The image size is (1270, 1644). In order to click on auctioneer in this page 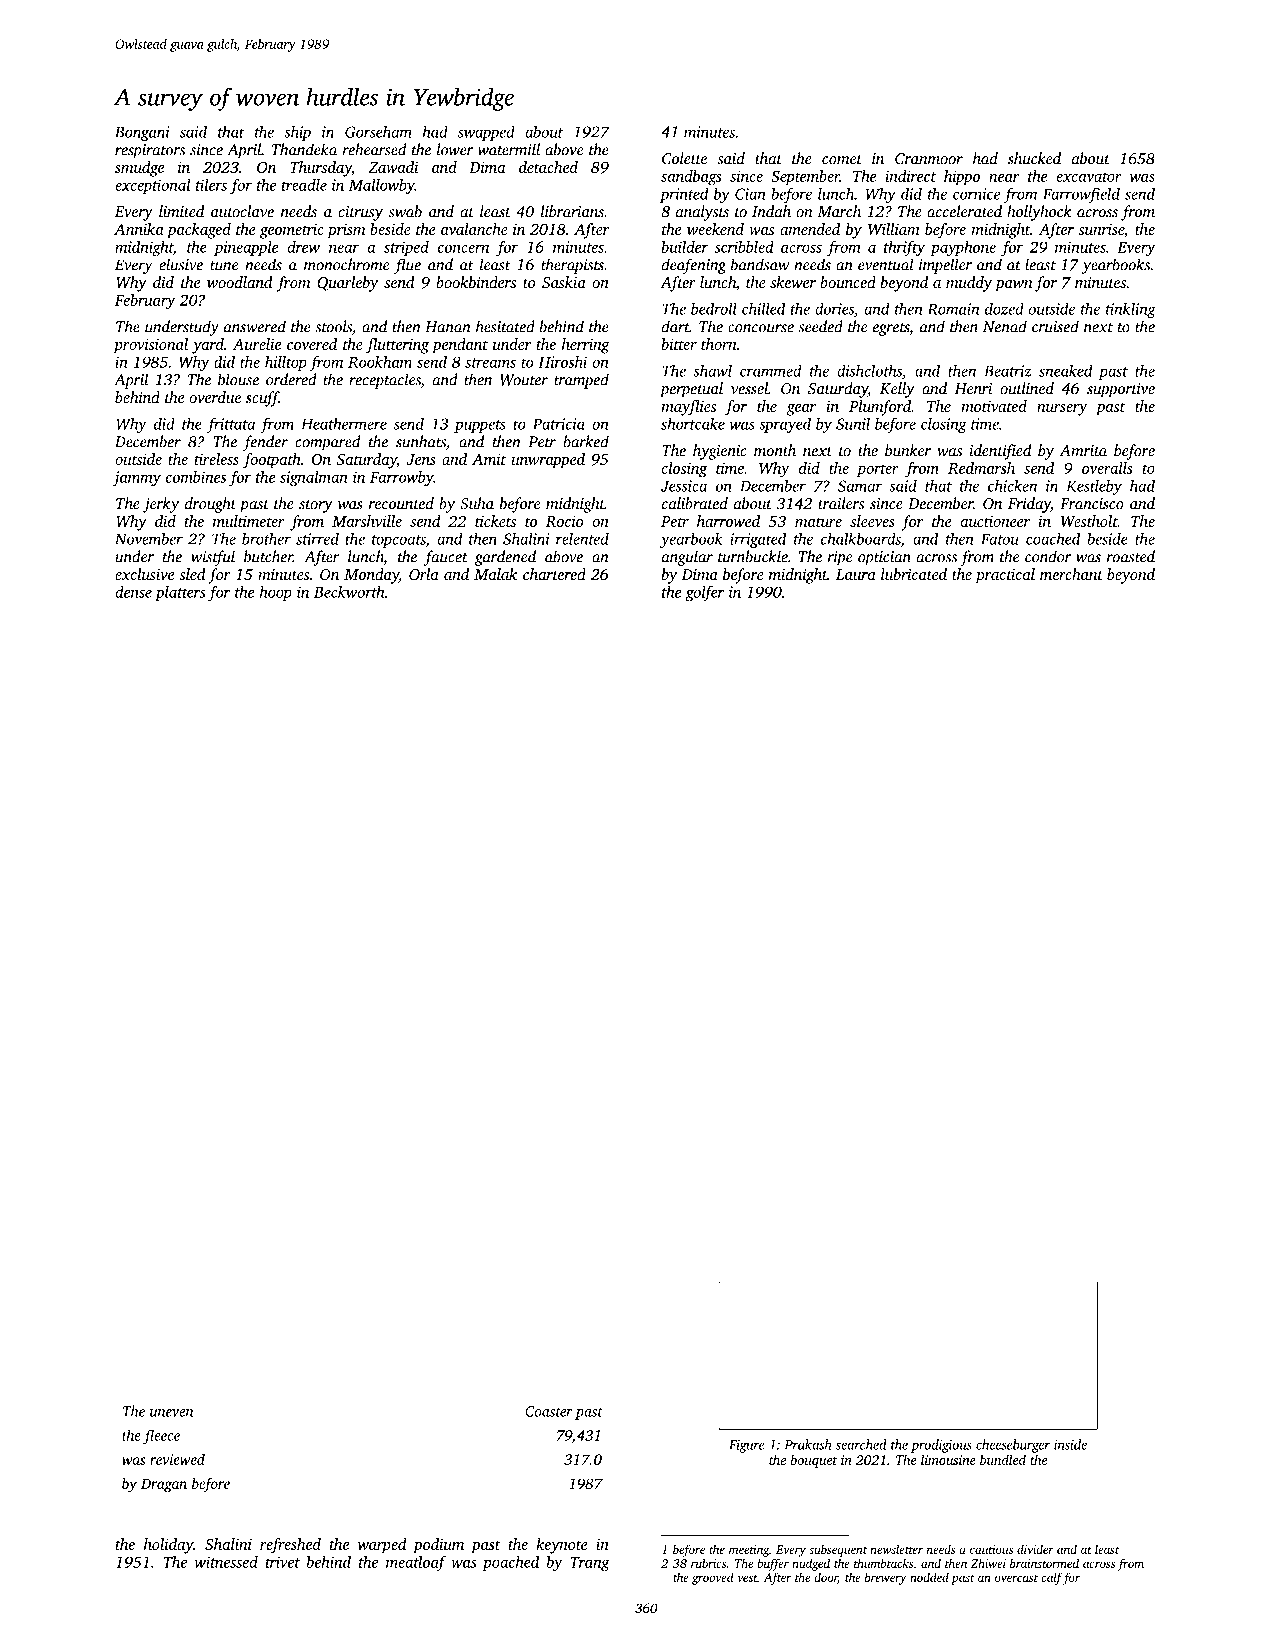, I will do `click(995, 521)`.
